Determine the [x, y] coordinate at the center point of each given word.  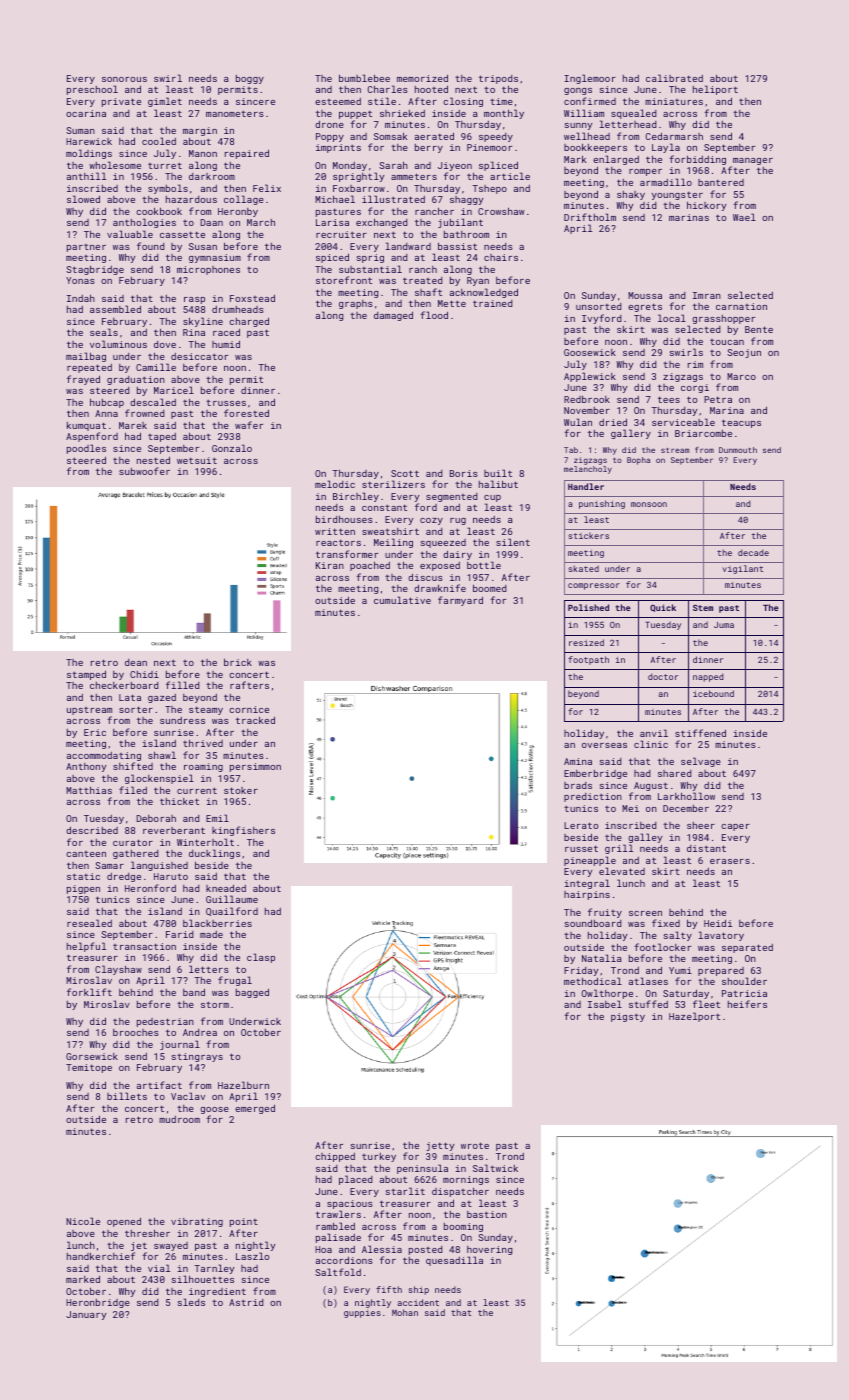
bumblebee [364, 78]
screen [645, 913]
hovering [489, 1250]
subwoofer [144, 471]
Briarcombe [703, 433]
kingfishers [243, 831]
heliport [715, 90]
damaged [393, 316]
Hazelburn [243, 1085]
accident [418, 1302]
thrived [203, 743]
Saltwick [495, 1168]
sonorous [124, 79]
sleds [191, 1302]
